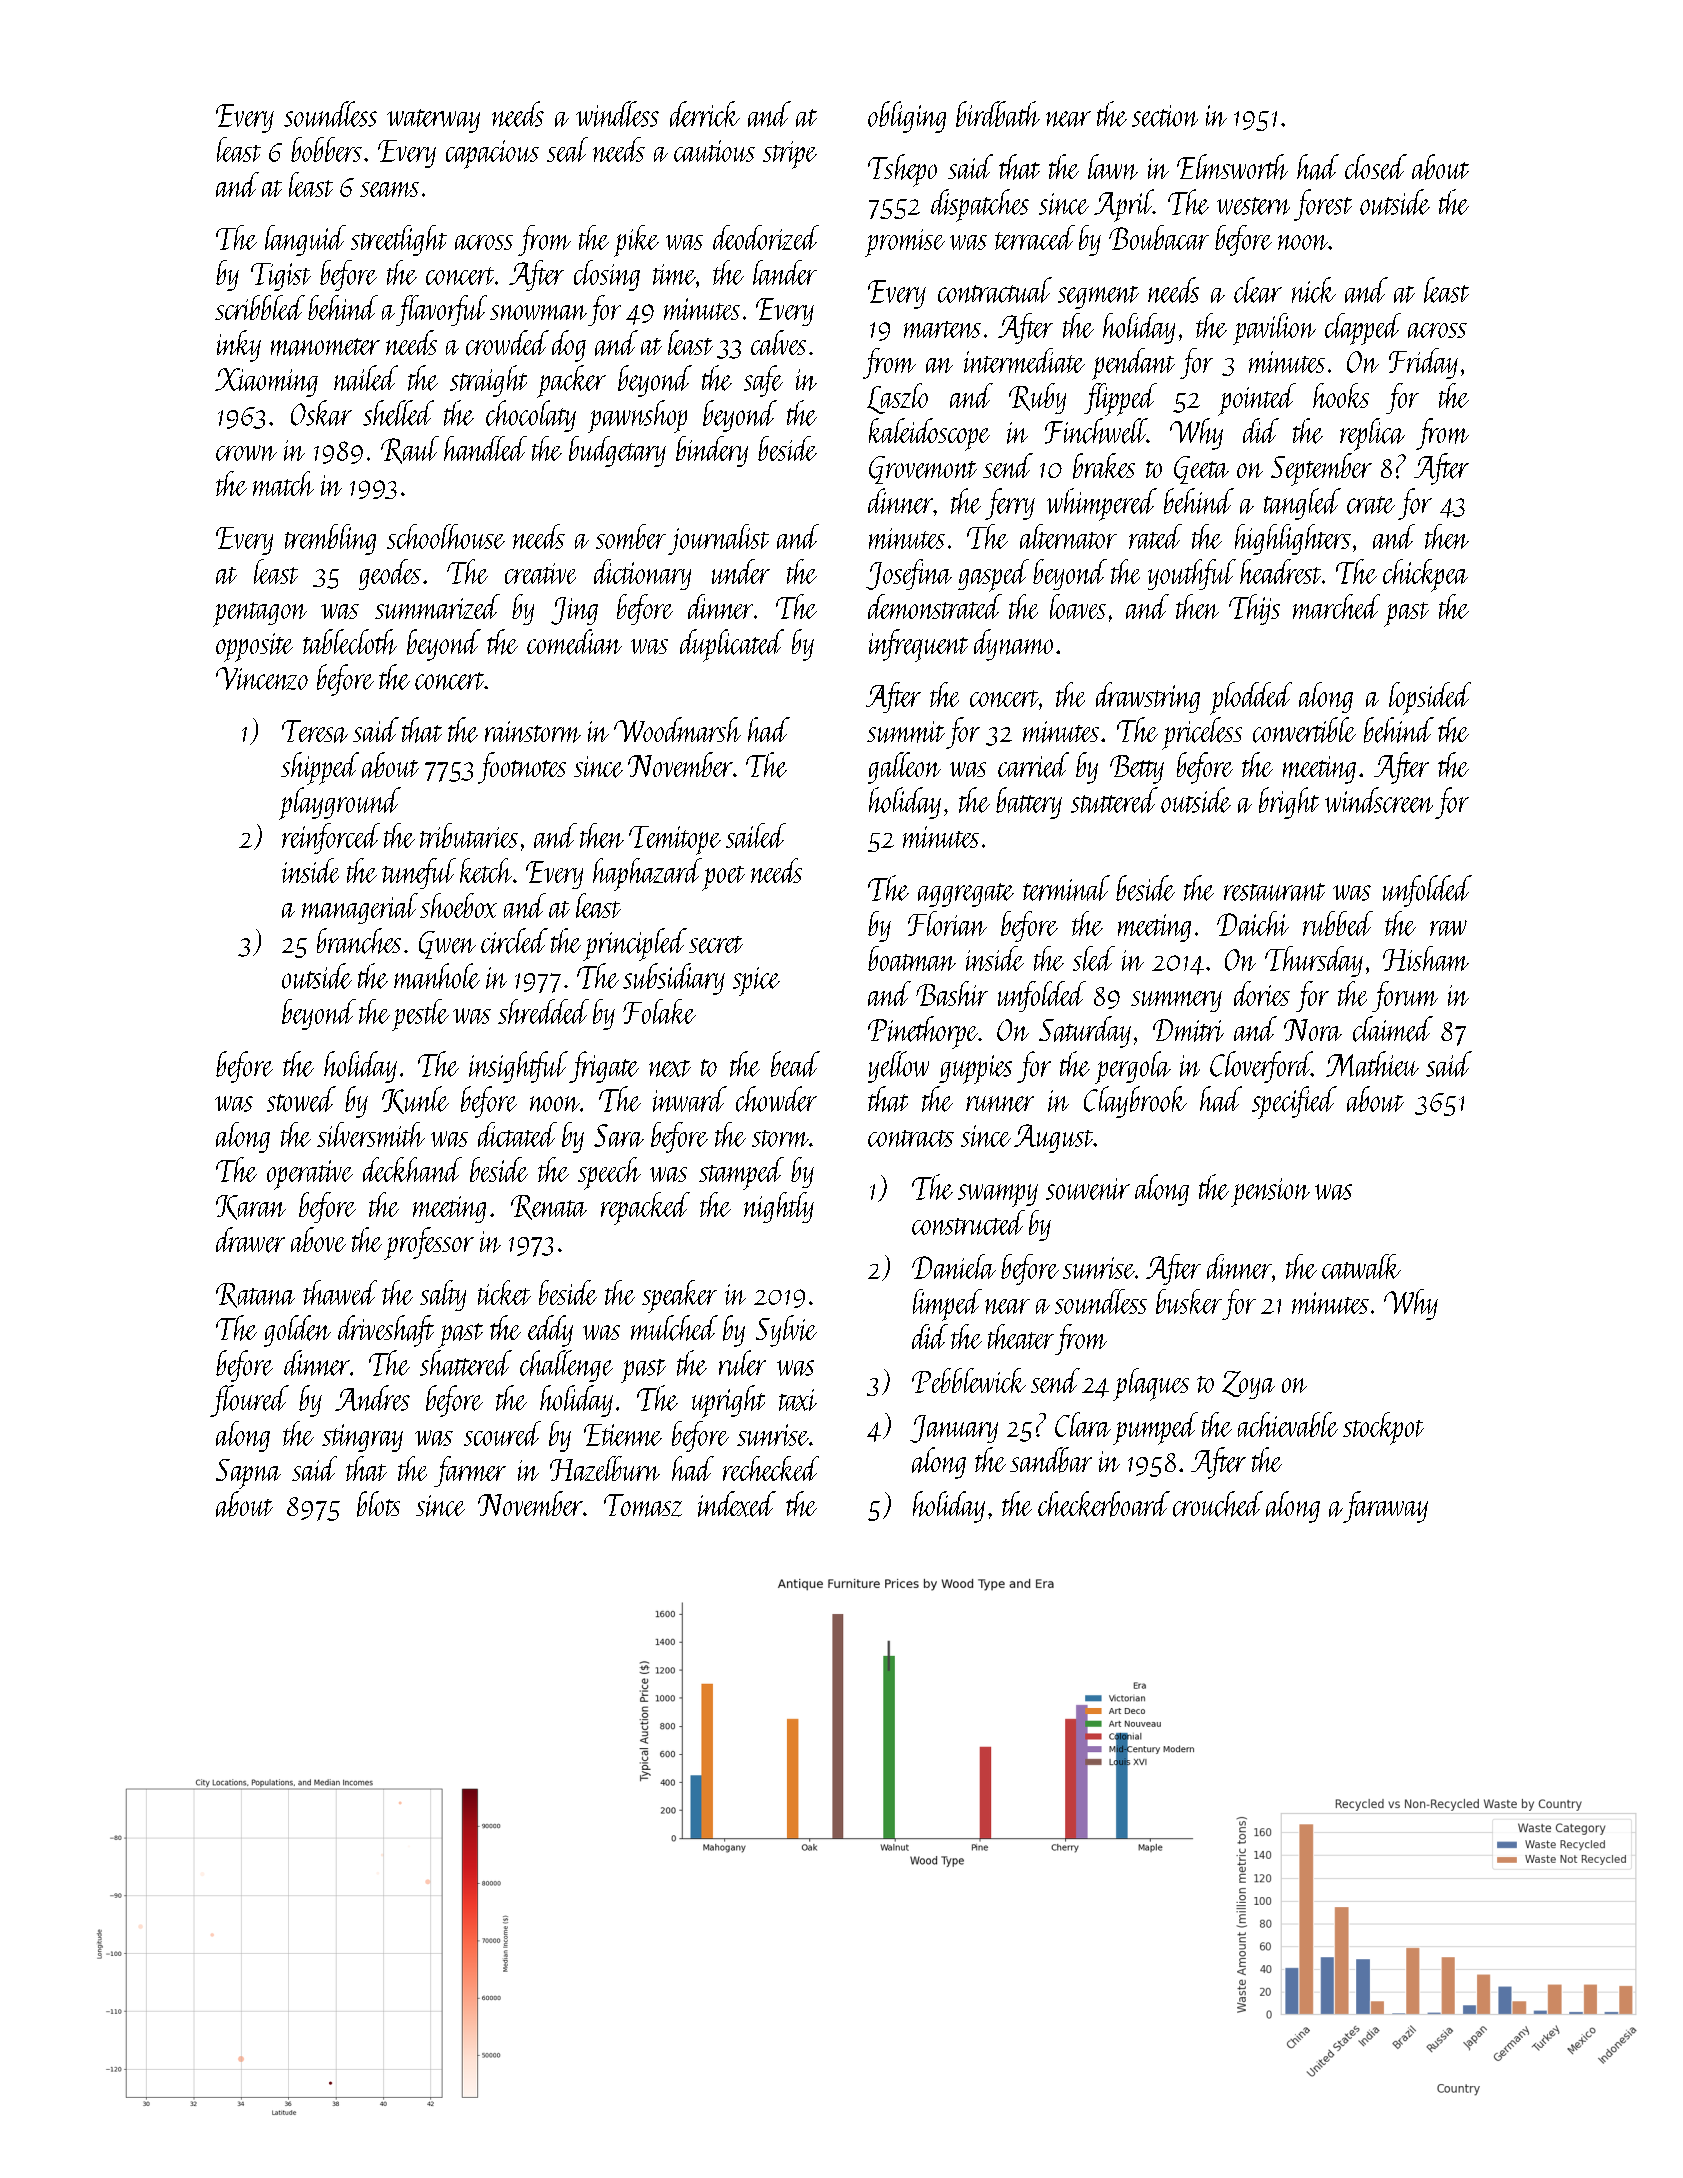 The image size is (1683, 2178). I want to click on waterway, so click(433, 121).
